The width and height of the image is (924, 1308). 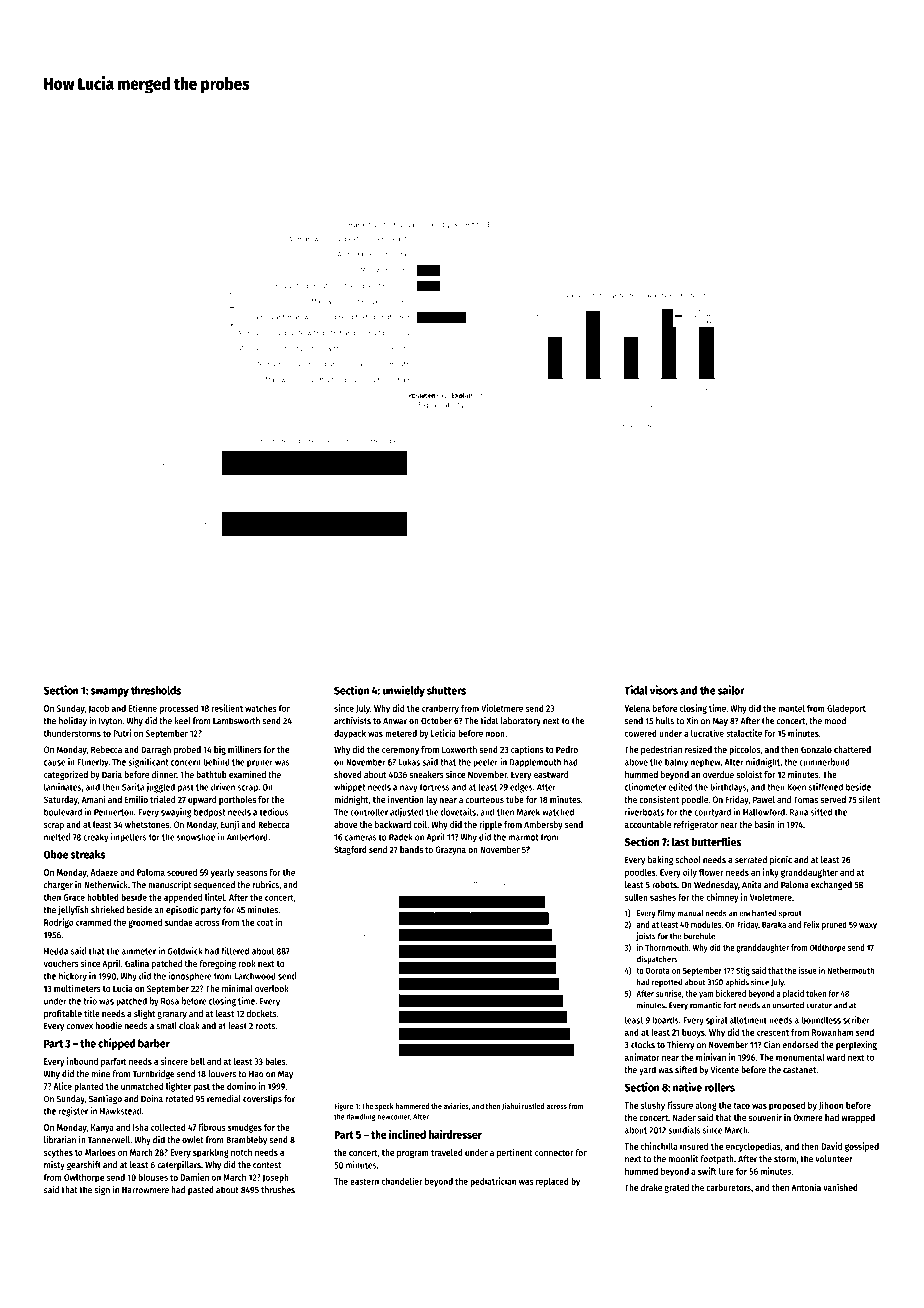 What do you see at coordinates (800, 1057) in the image?
I see `monumental` at bounding box center [800, 1057].
